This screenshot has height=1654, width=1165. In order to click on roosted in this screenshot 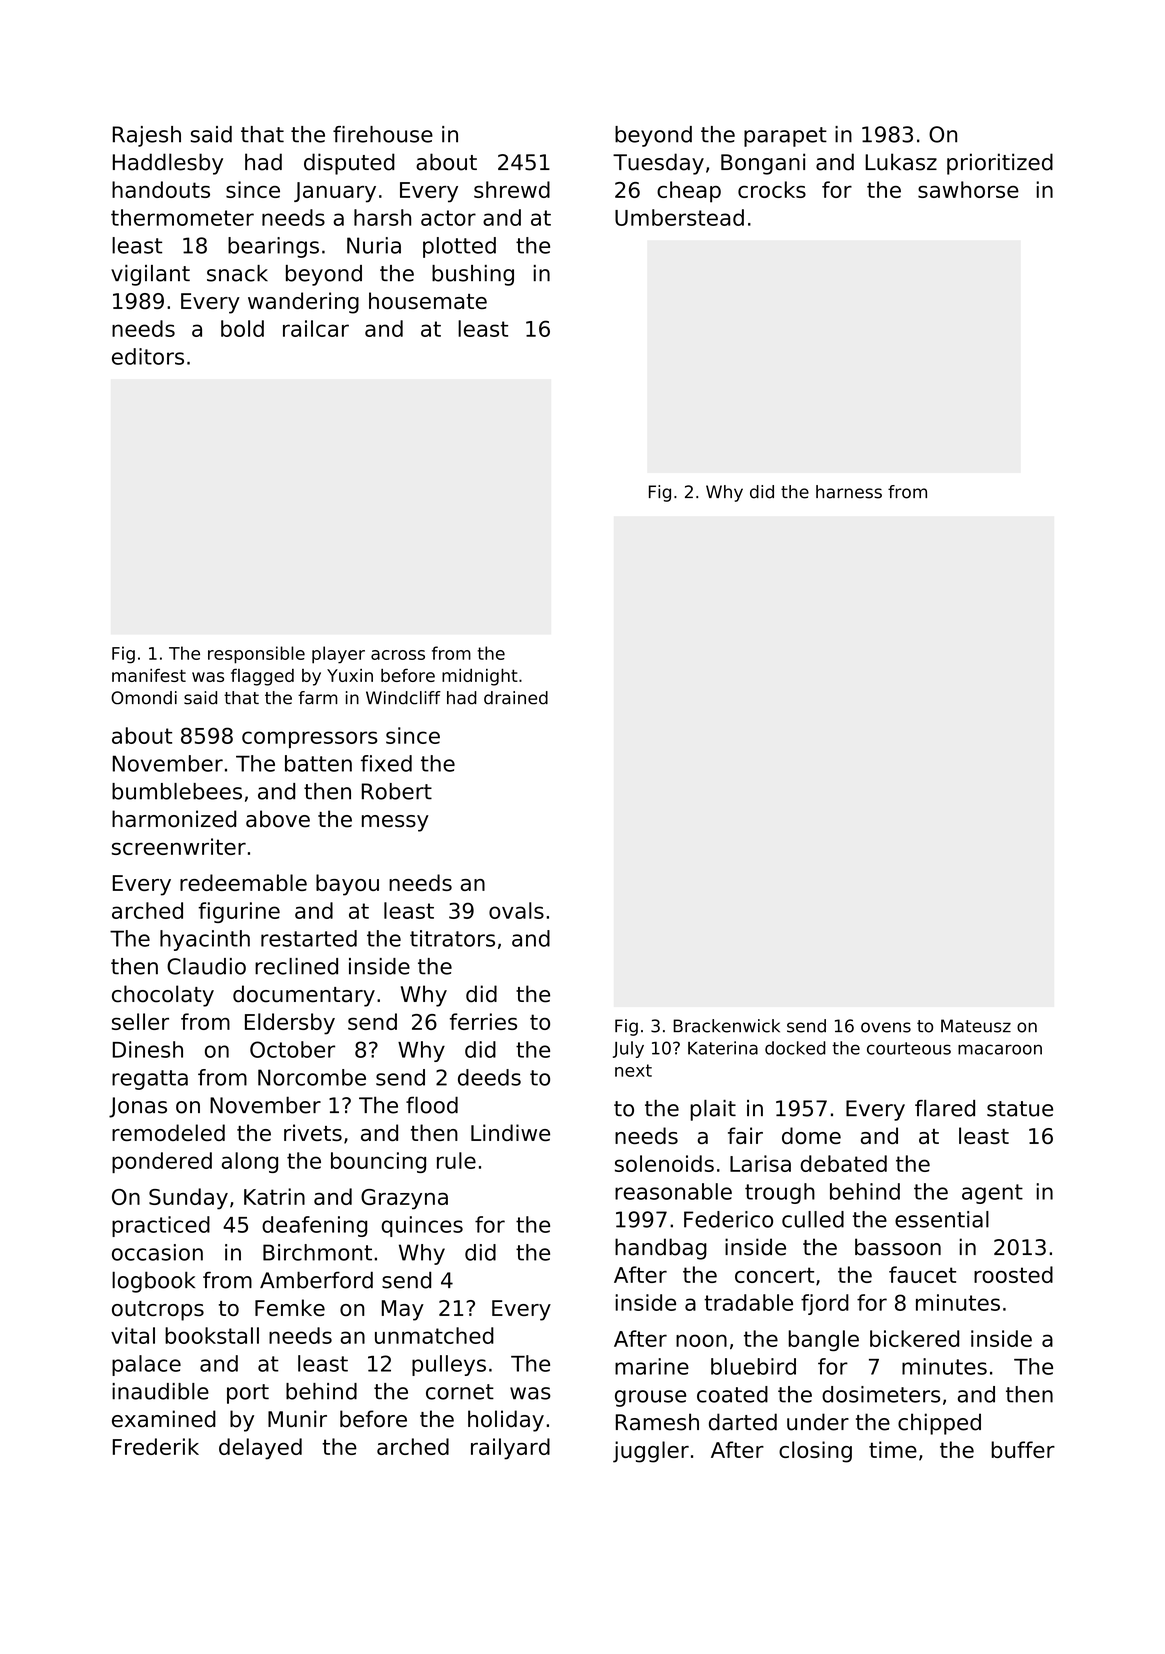, I will do `click(1013, 1274)`.
